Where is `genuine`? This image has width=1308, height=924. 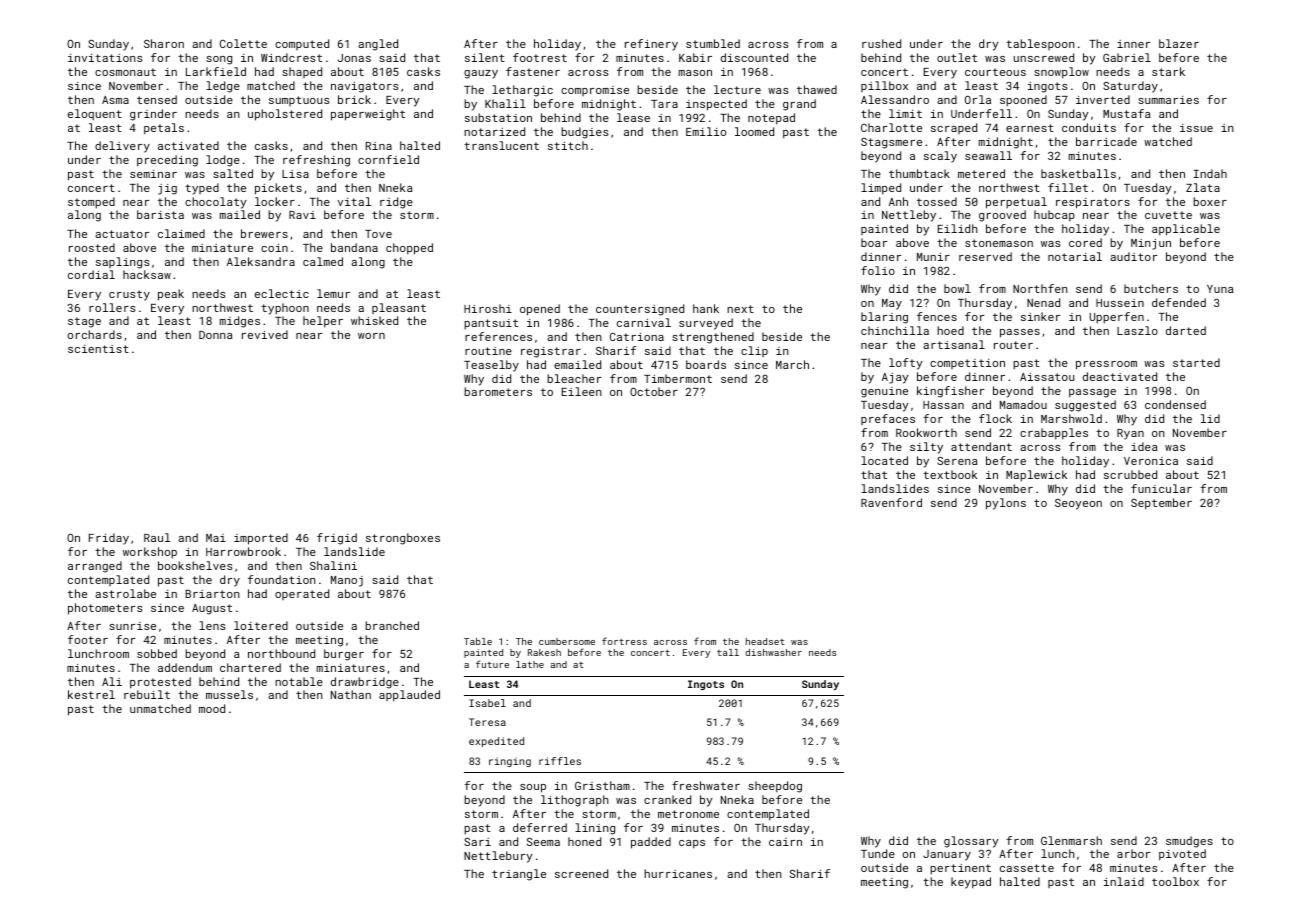
genuine is located at coordinates (884, 392).
